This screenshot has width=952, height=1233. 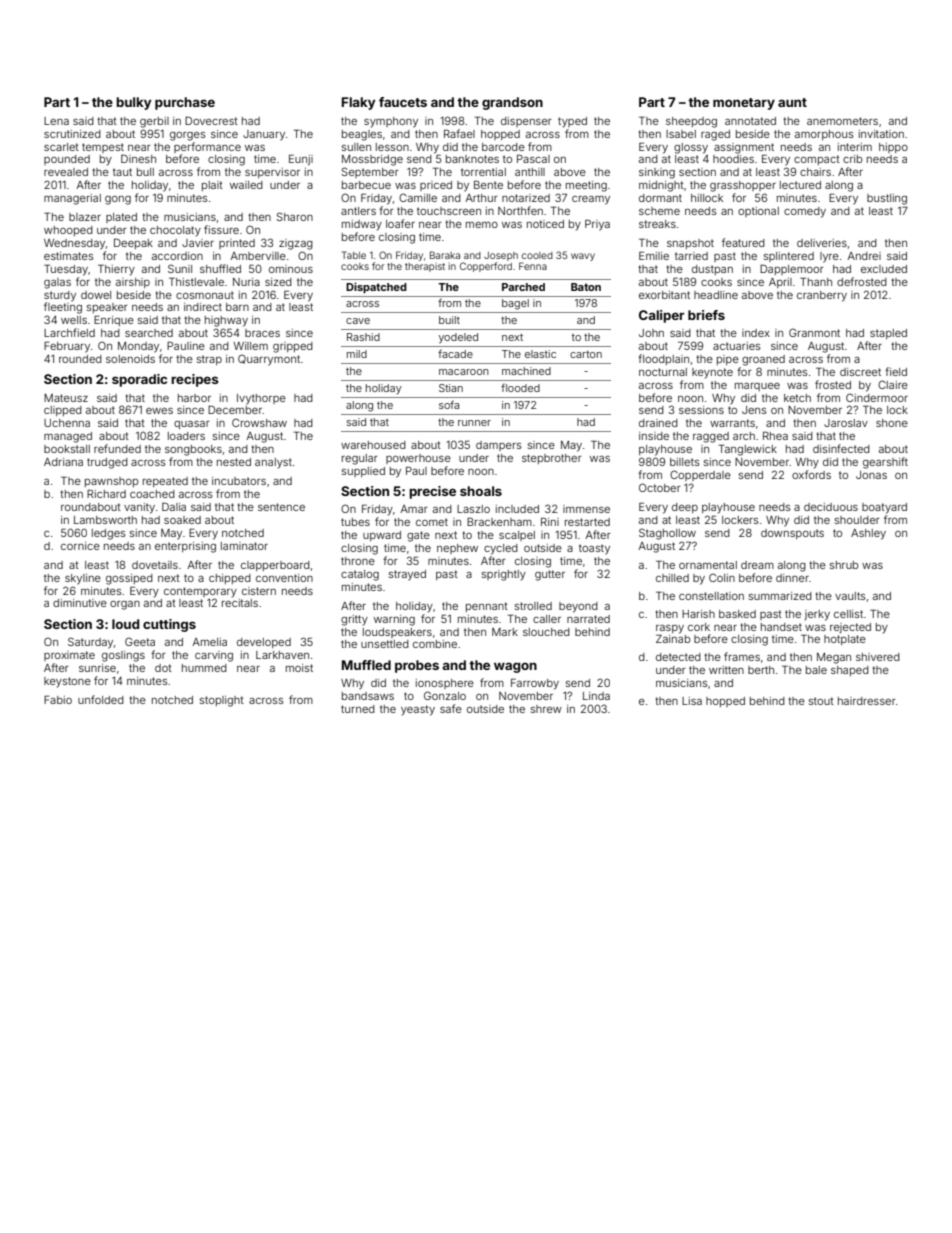 What do you see at coordinates (586, 509) in the screenshot?
I see `immense` at bounding box center [586, 509].
